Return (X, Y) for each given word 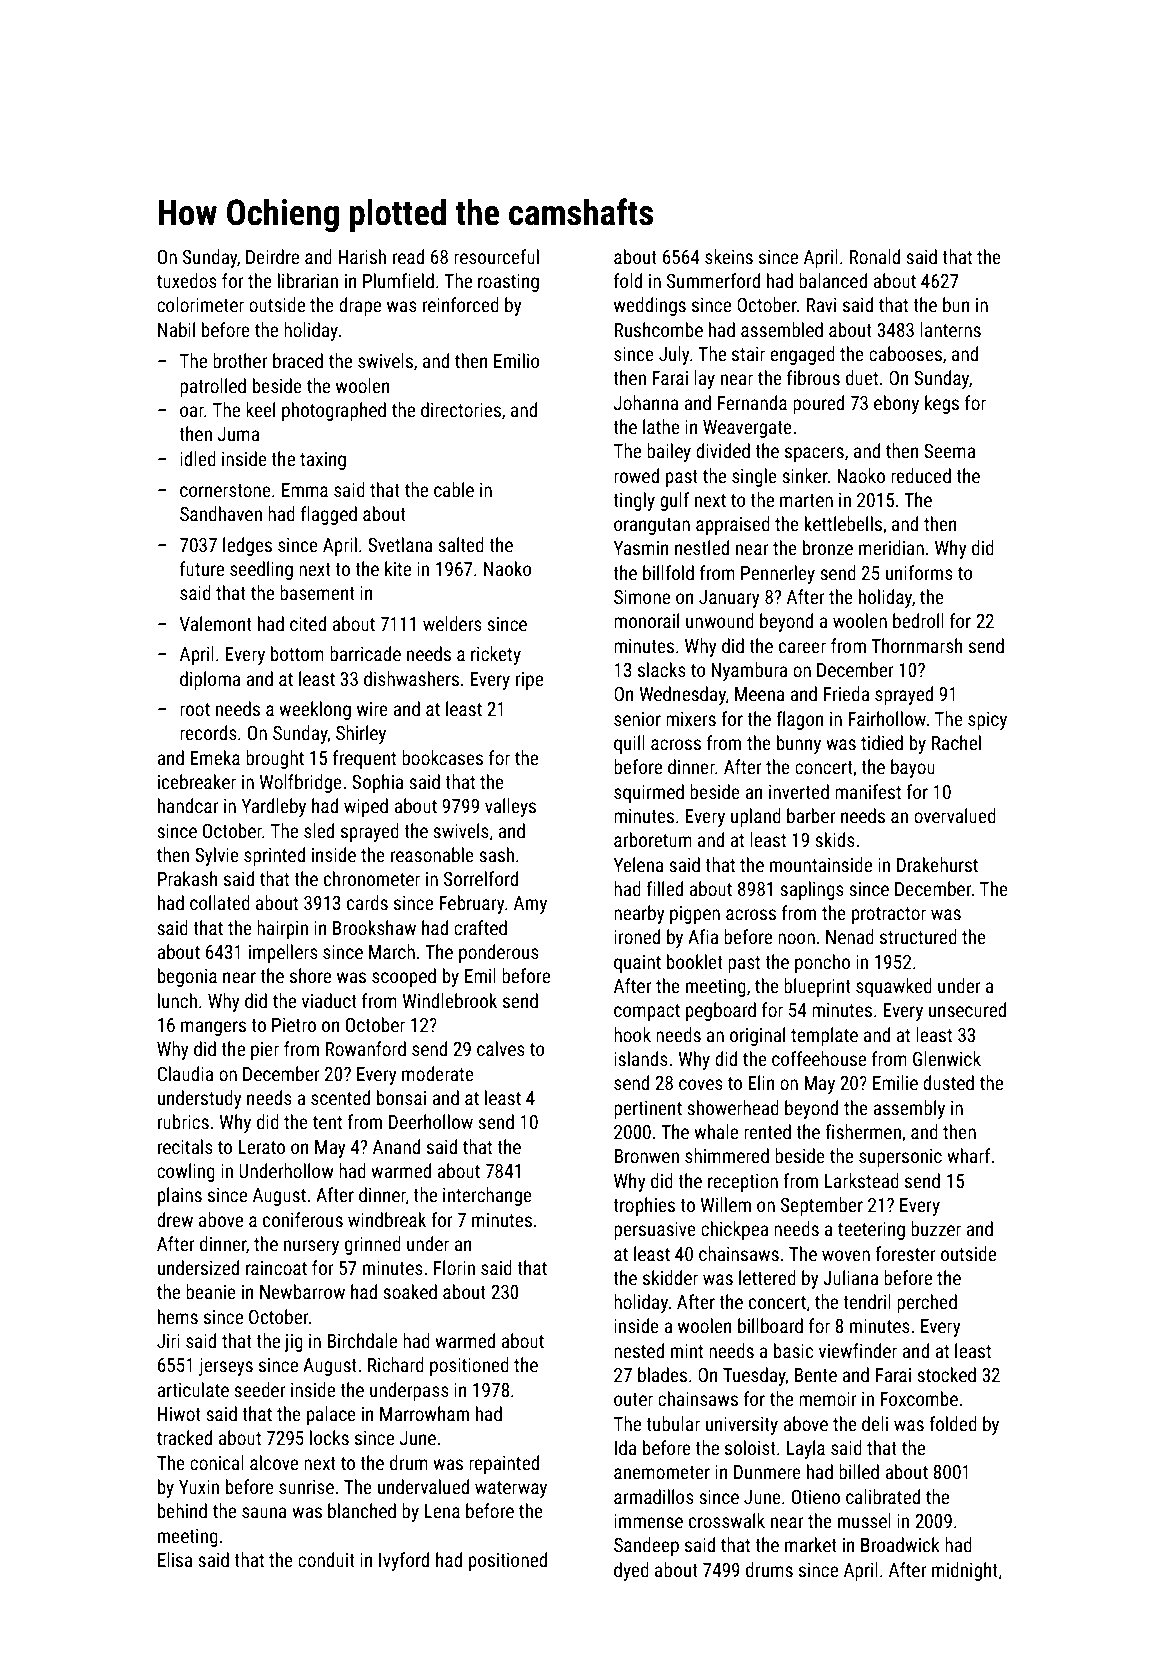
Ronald (874, 256)
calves (501, 1048)
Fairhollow (887, 718)
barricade (365, 653)
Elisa (175, 1559)
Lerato (261, 1147)
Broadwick (900, 1544)
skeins (729, 256)
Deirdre (272, 256)
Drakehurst (937, 864)
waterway (511, 1489)
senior (637, 719)
